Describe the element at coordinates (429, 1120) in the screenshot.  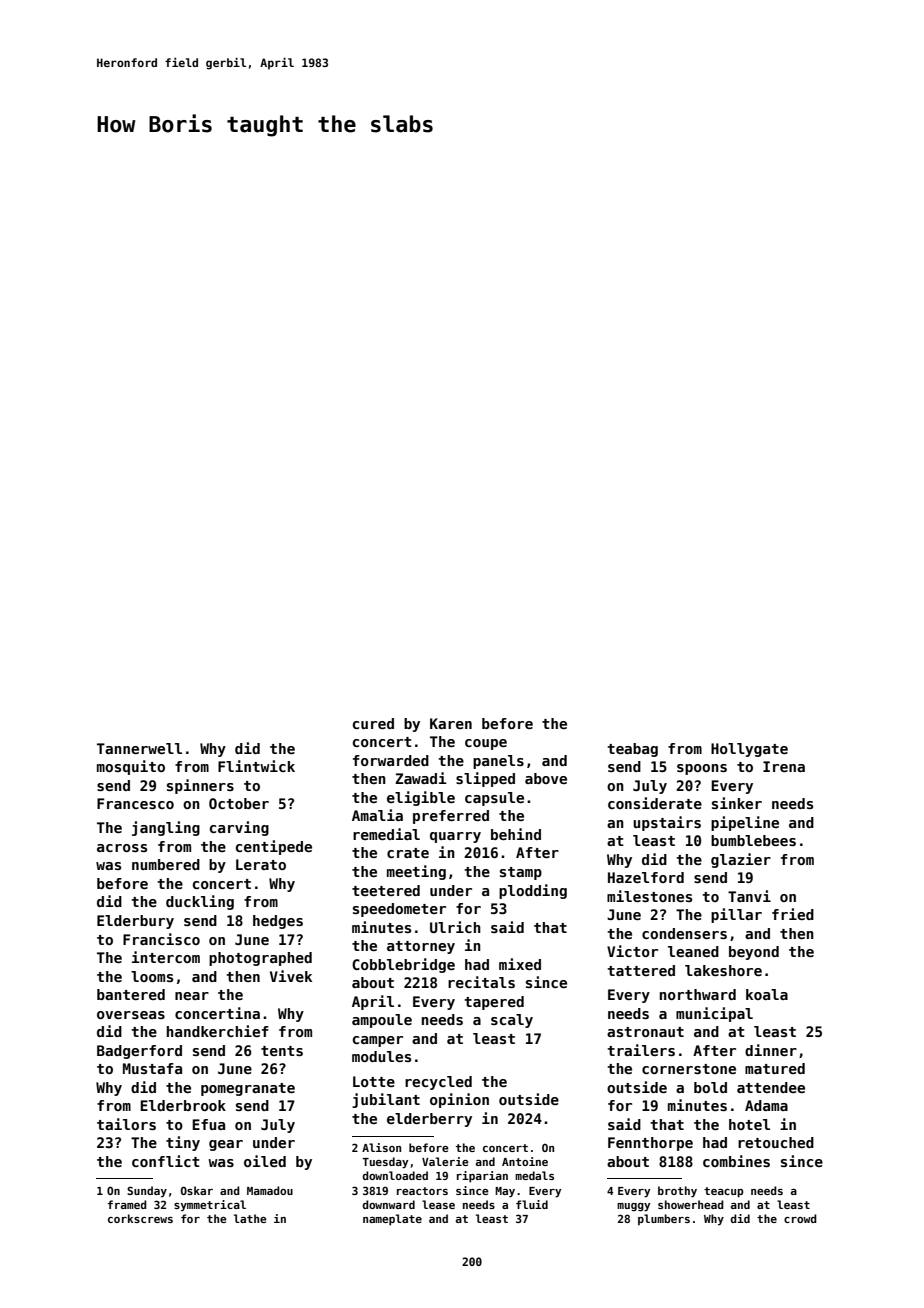
I see `elderberry` at that location.
